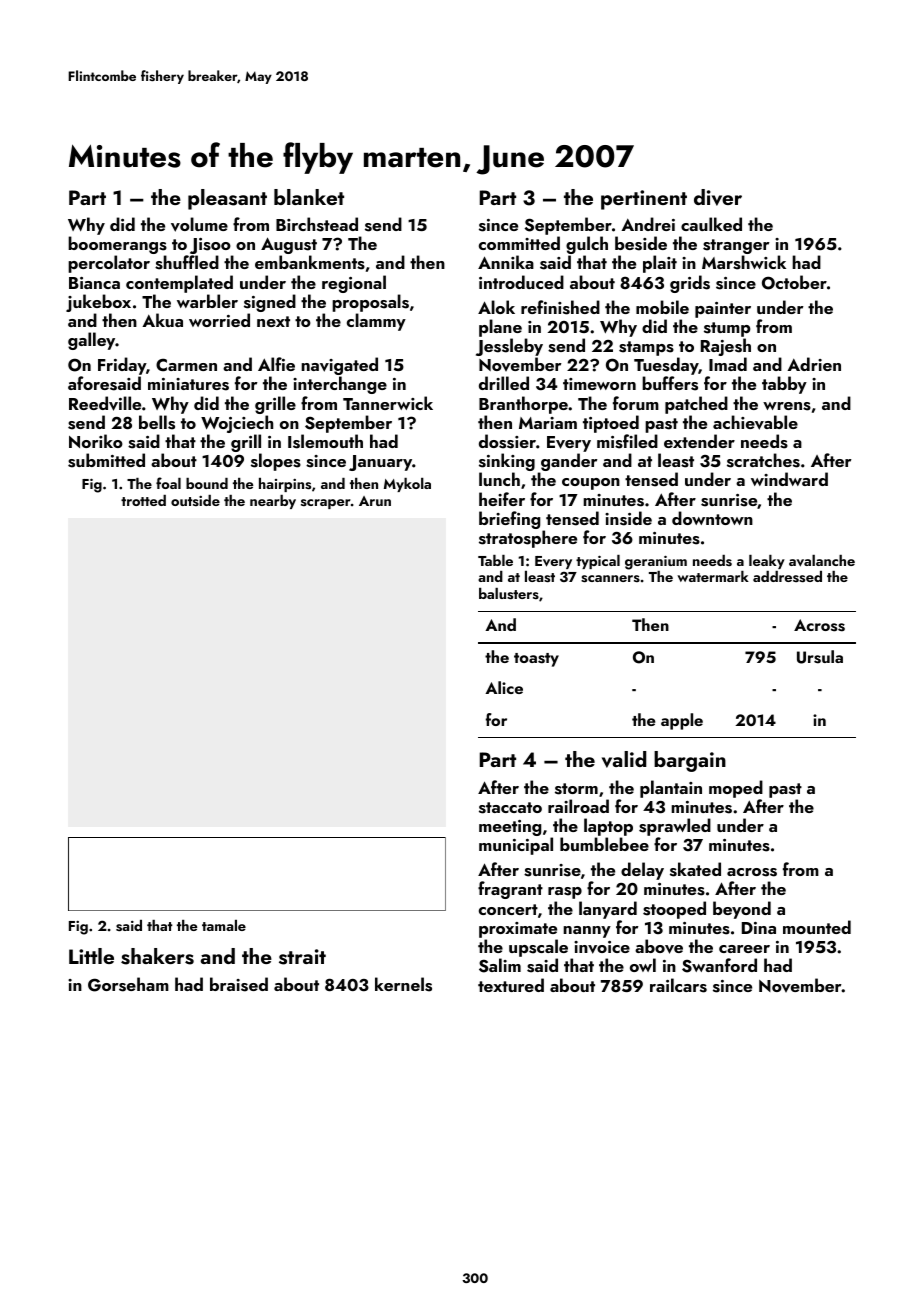  What do you see at coordinates (794, 282) in the page?
I see `October` at bounding box center [794, 282].
